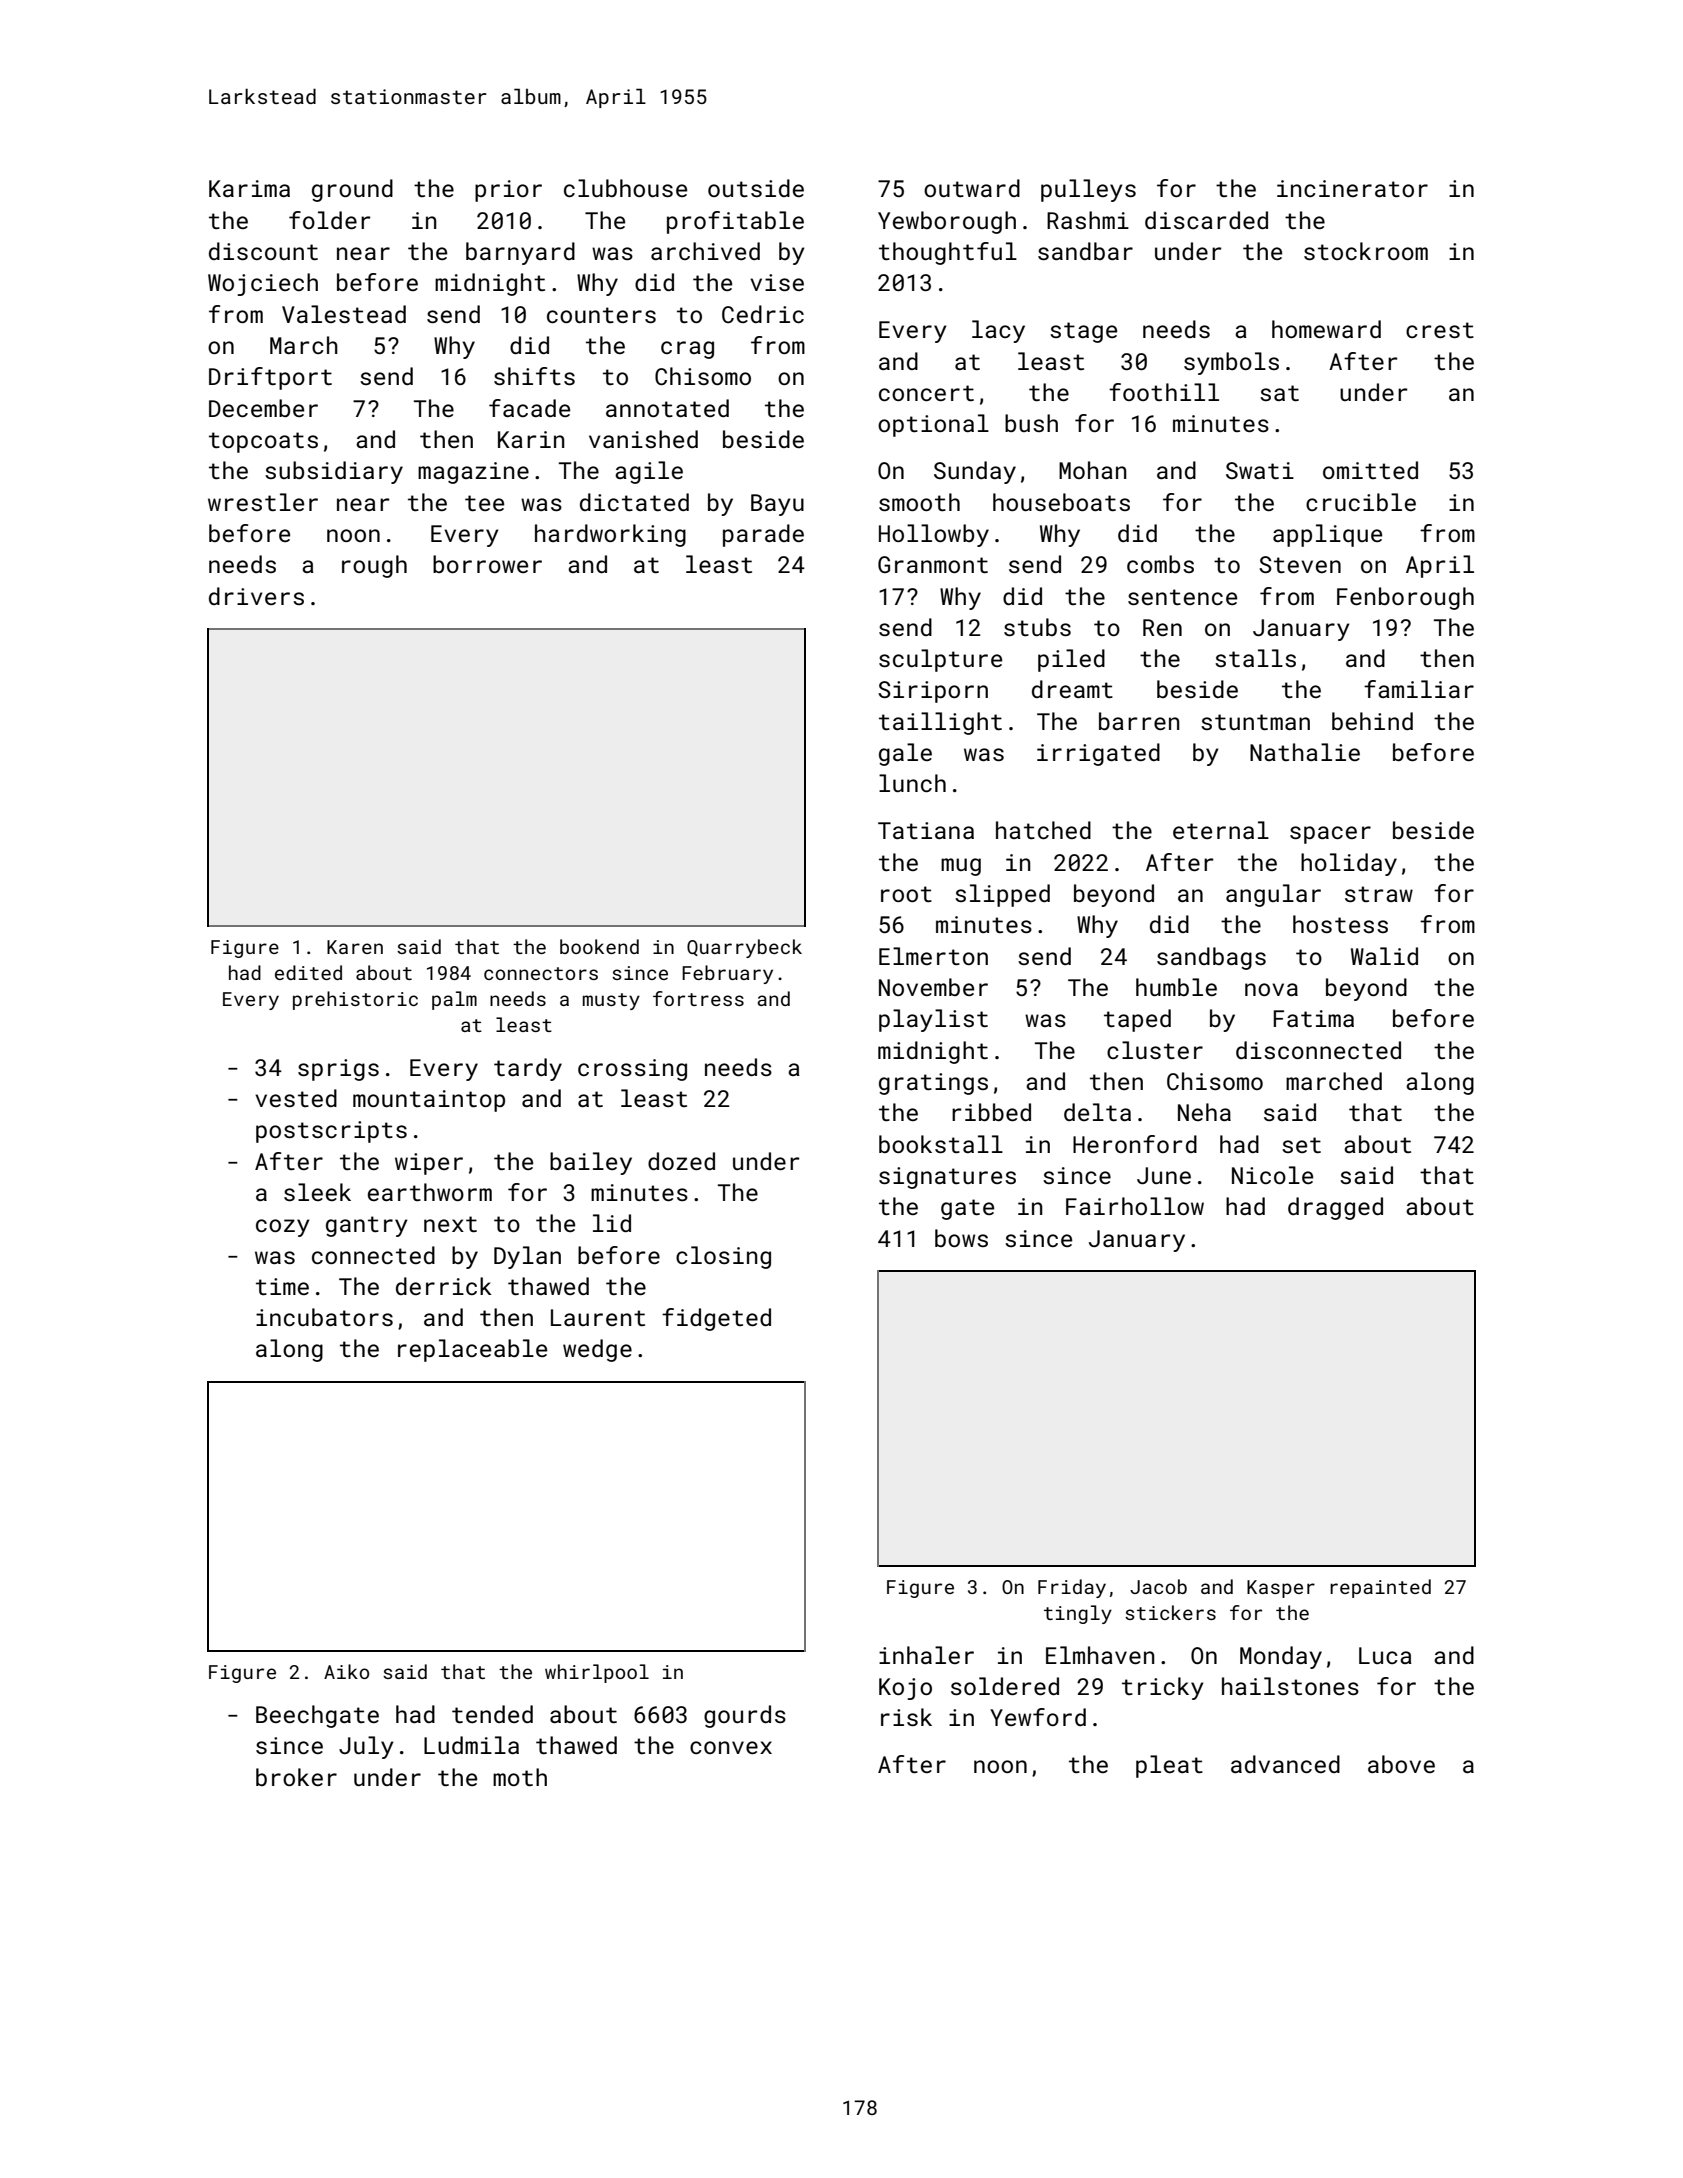 This image has width=1683, height=2178. I want to click on foothill, so click(1164, 392).
